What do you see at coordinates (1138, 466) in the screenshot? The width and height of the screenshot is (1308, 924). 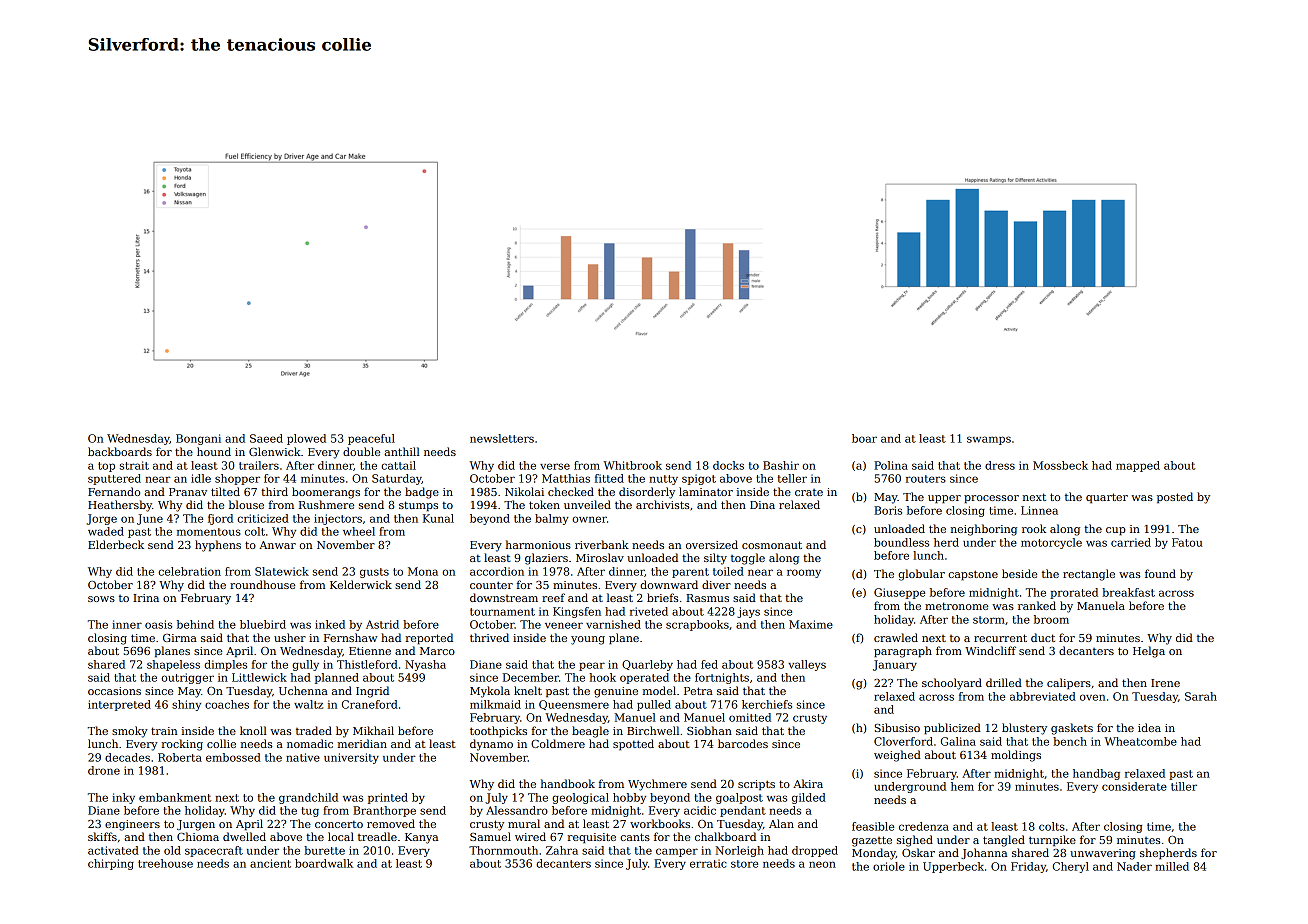 I see `mapped` at bounding box center [1138, 466].
